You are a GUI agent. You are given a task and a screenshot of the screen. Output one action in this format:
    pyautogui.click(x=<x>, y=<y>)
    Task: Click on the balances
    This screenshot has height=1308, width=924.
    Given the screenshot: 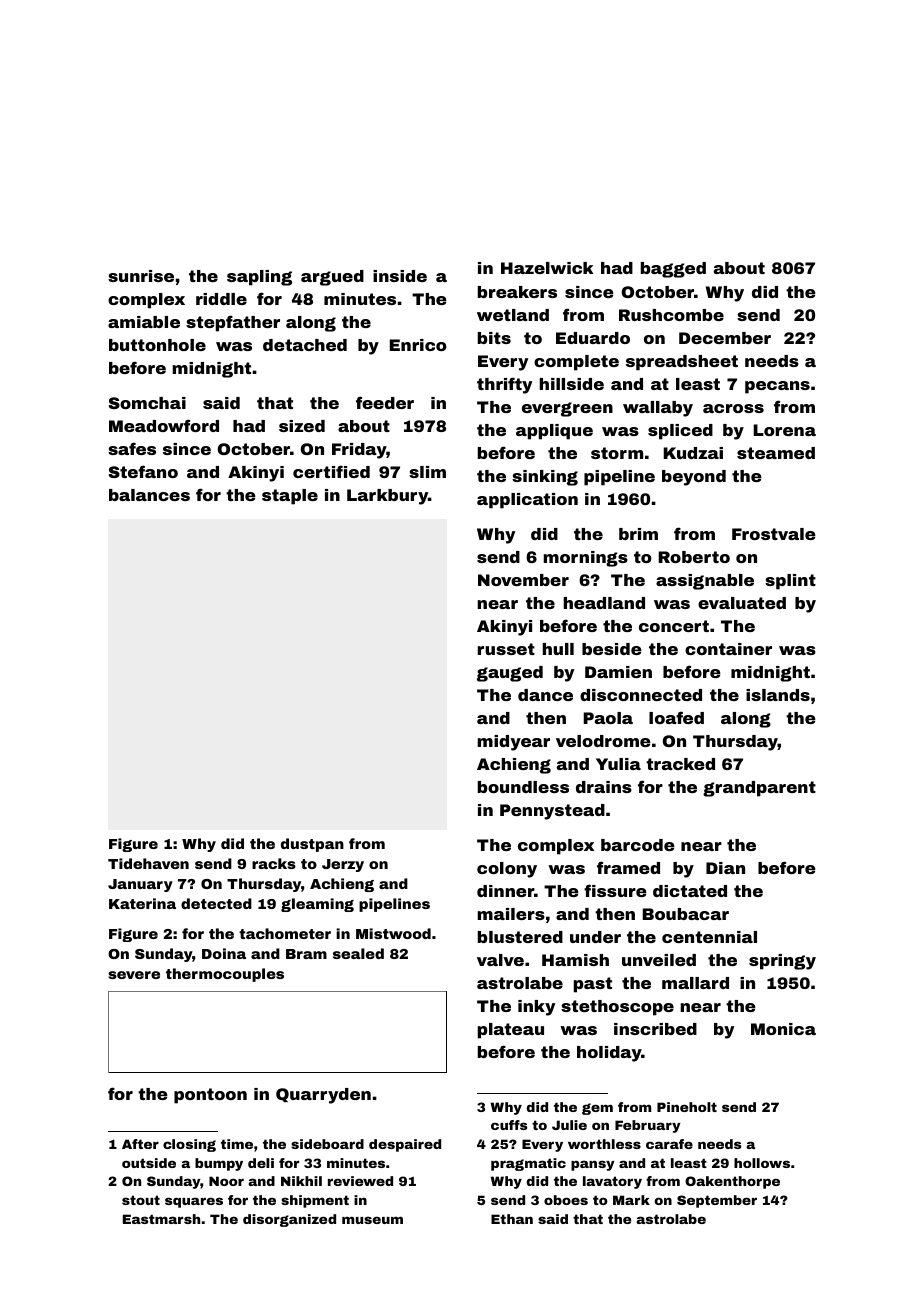 What is the action you would take?
    pyautogui.click(x=149, y=495)
